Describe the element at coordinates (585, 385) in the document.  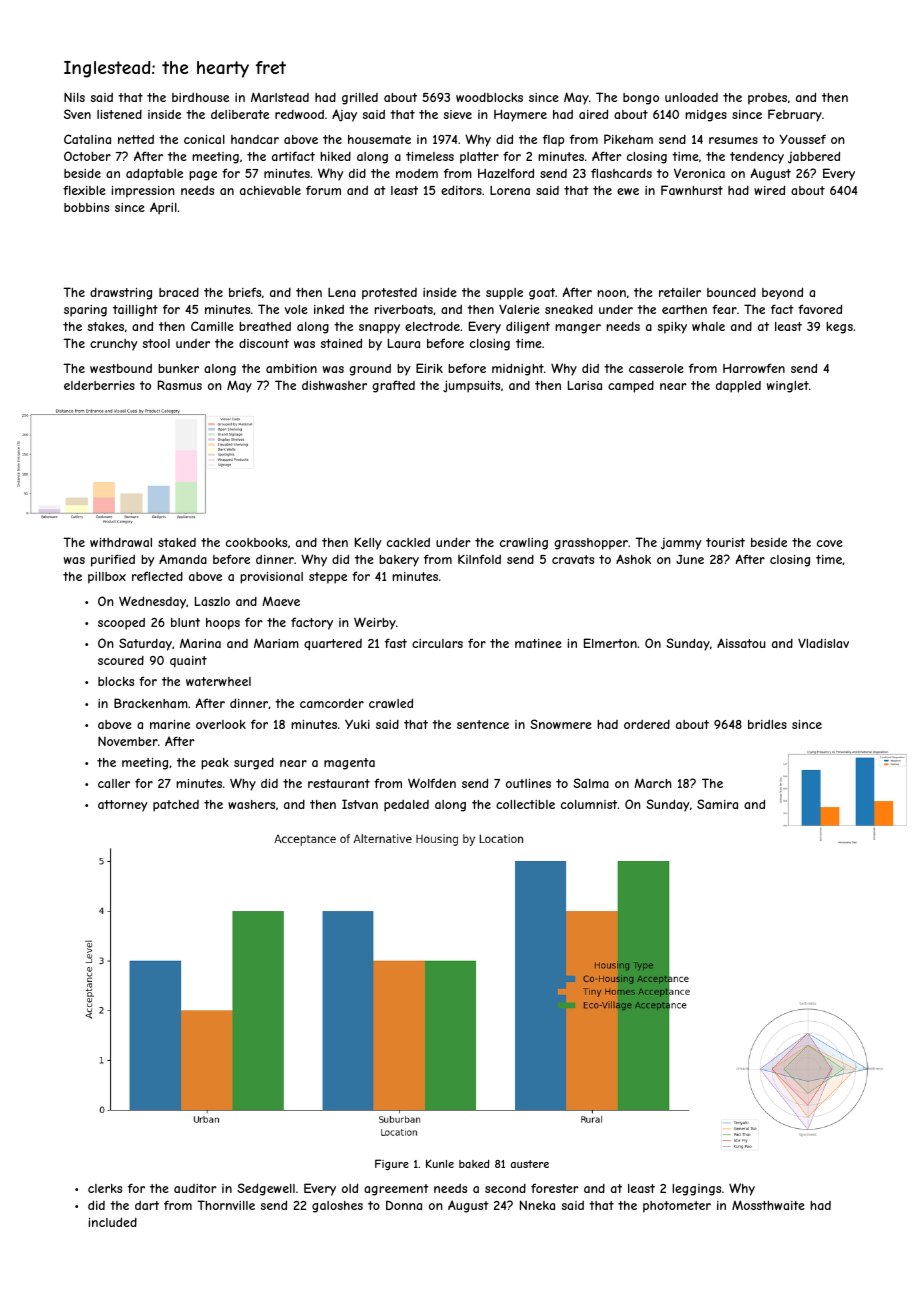
I see `Larisa` at that location.
